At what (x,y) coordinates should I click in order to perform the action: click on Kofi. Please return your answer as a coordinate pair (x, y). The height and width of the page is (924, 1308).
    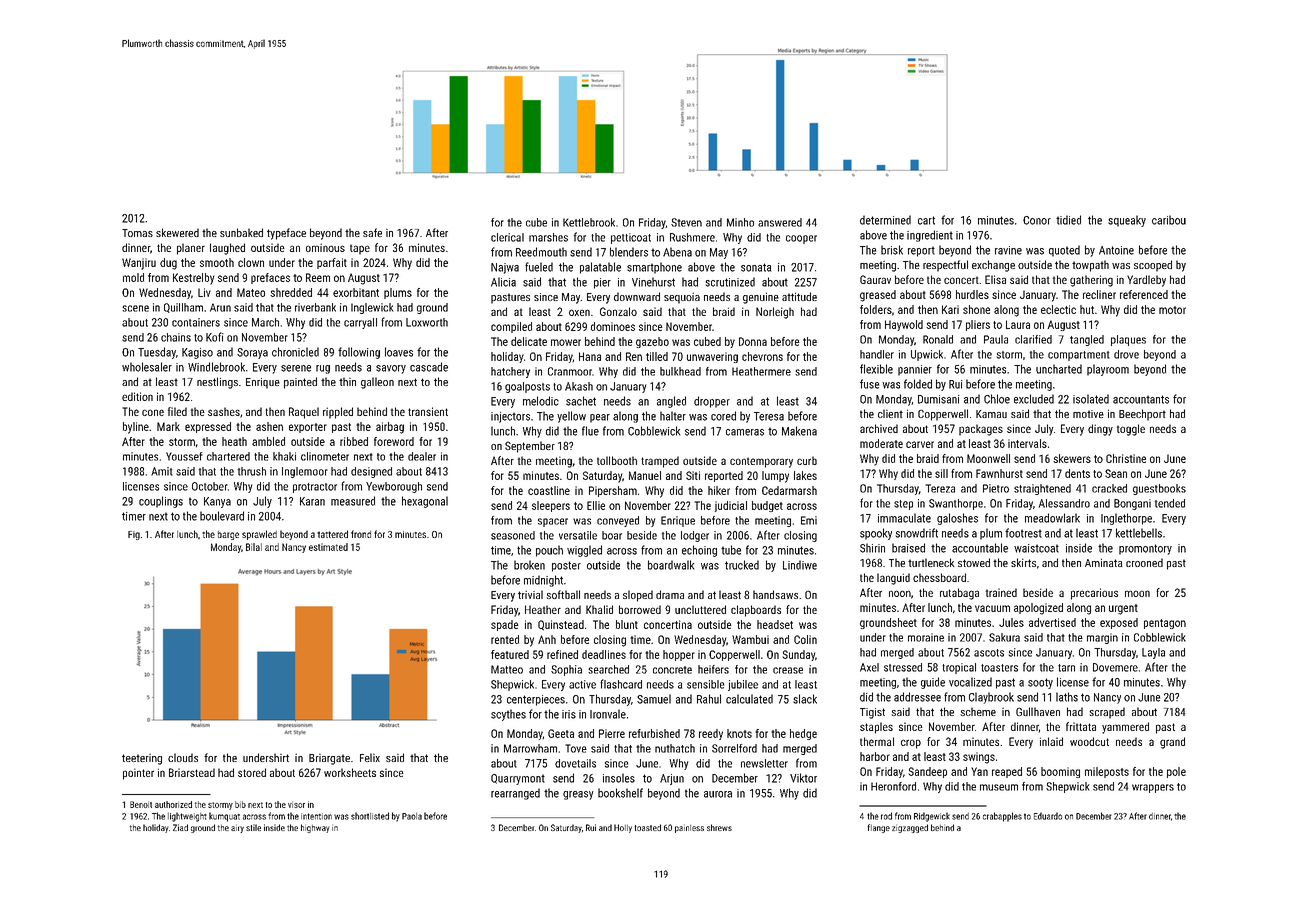
    Looking at the image, I should click on (215, 337).
